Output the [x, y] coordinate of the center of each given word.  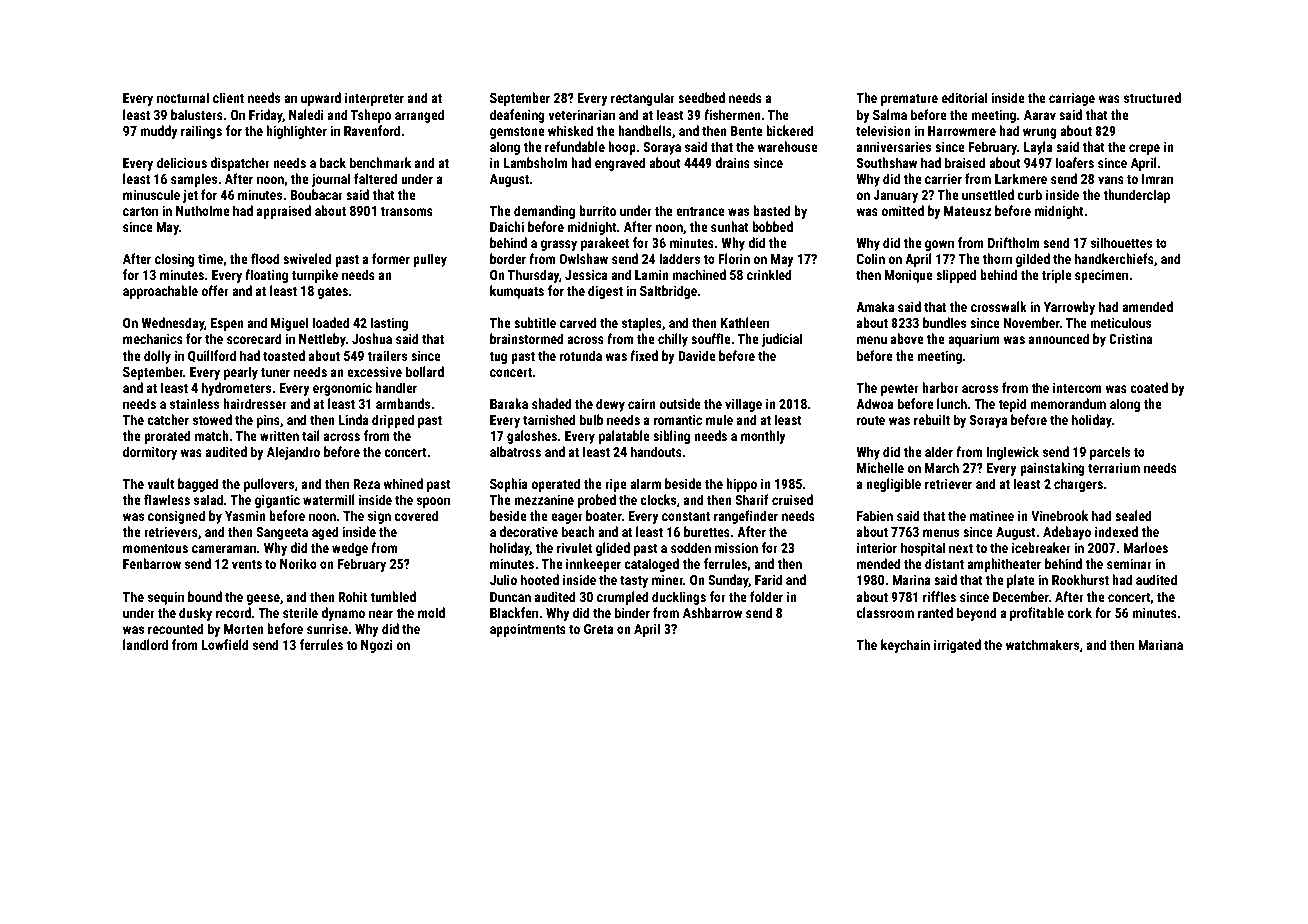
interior [877, 548]
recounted [176, 628]
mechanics [153, 338]
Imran [1157, 179]
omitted [902, 210]
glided [613, 549]
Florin [734, 258]
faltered [375, 178]
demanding [544, 212]
